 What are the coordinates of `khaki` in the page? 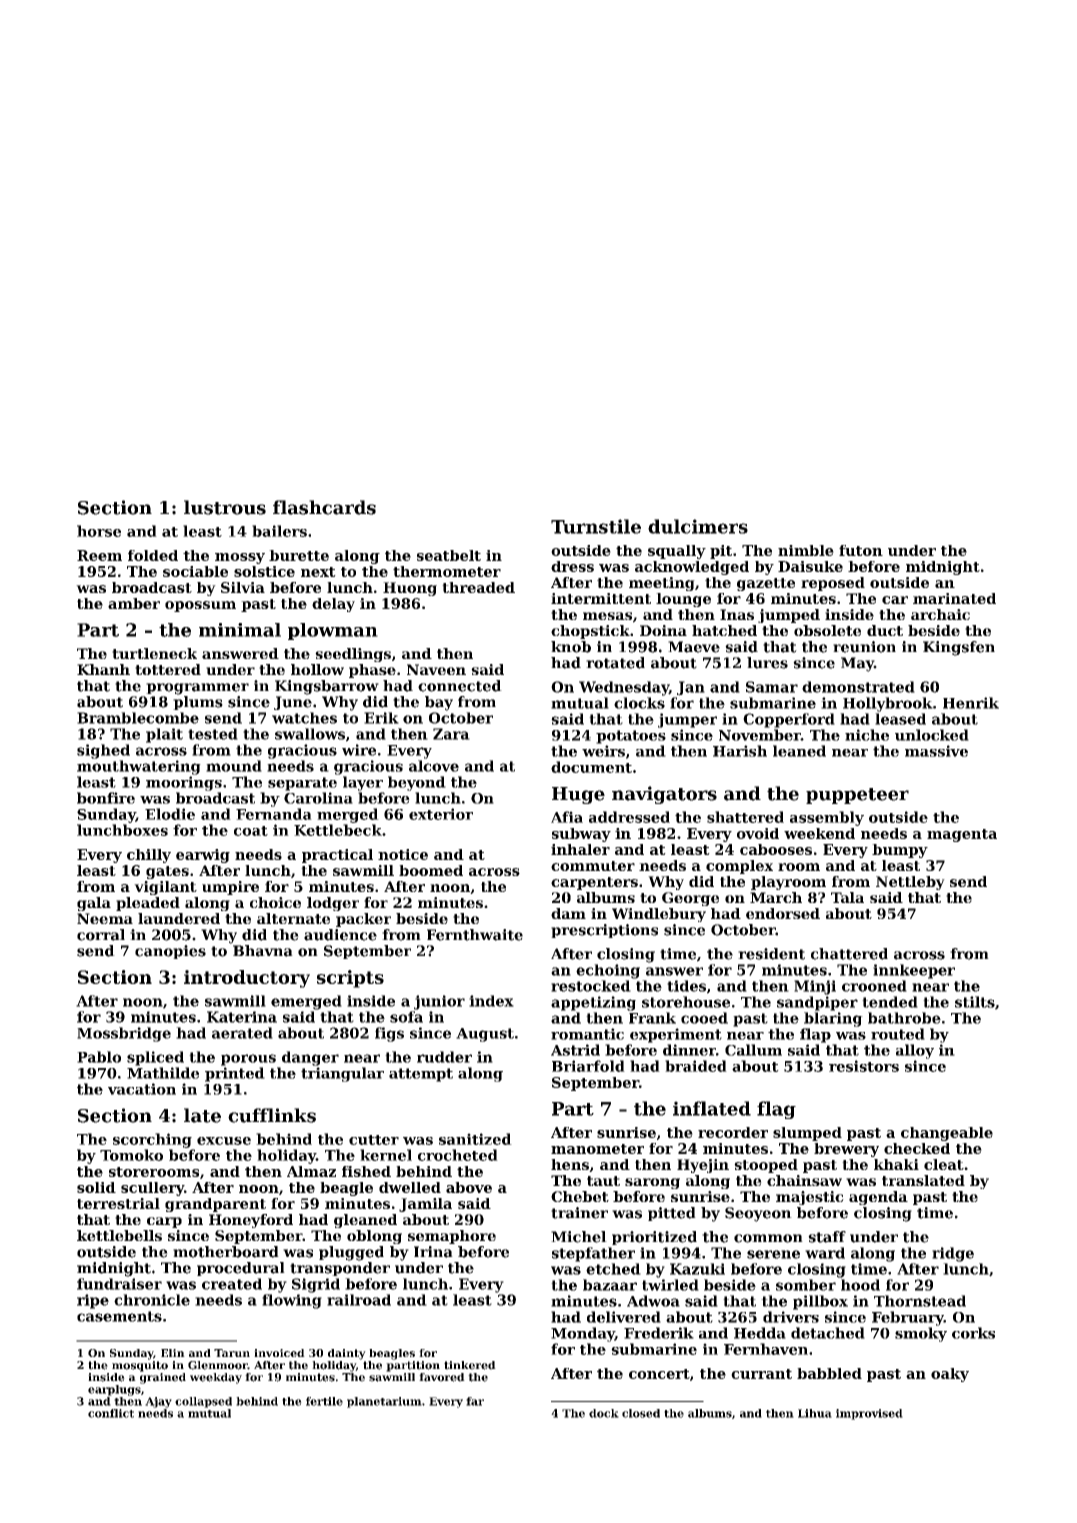 It's located at (896, 1164).
